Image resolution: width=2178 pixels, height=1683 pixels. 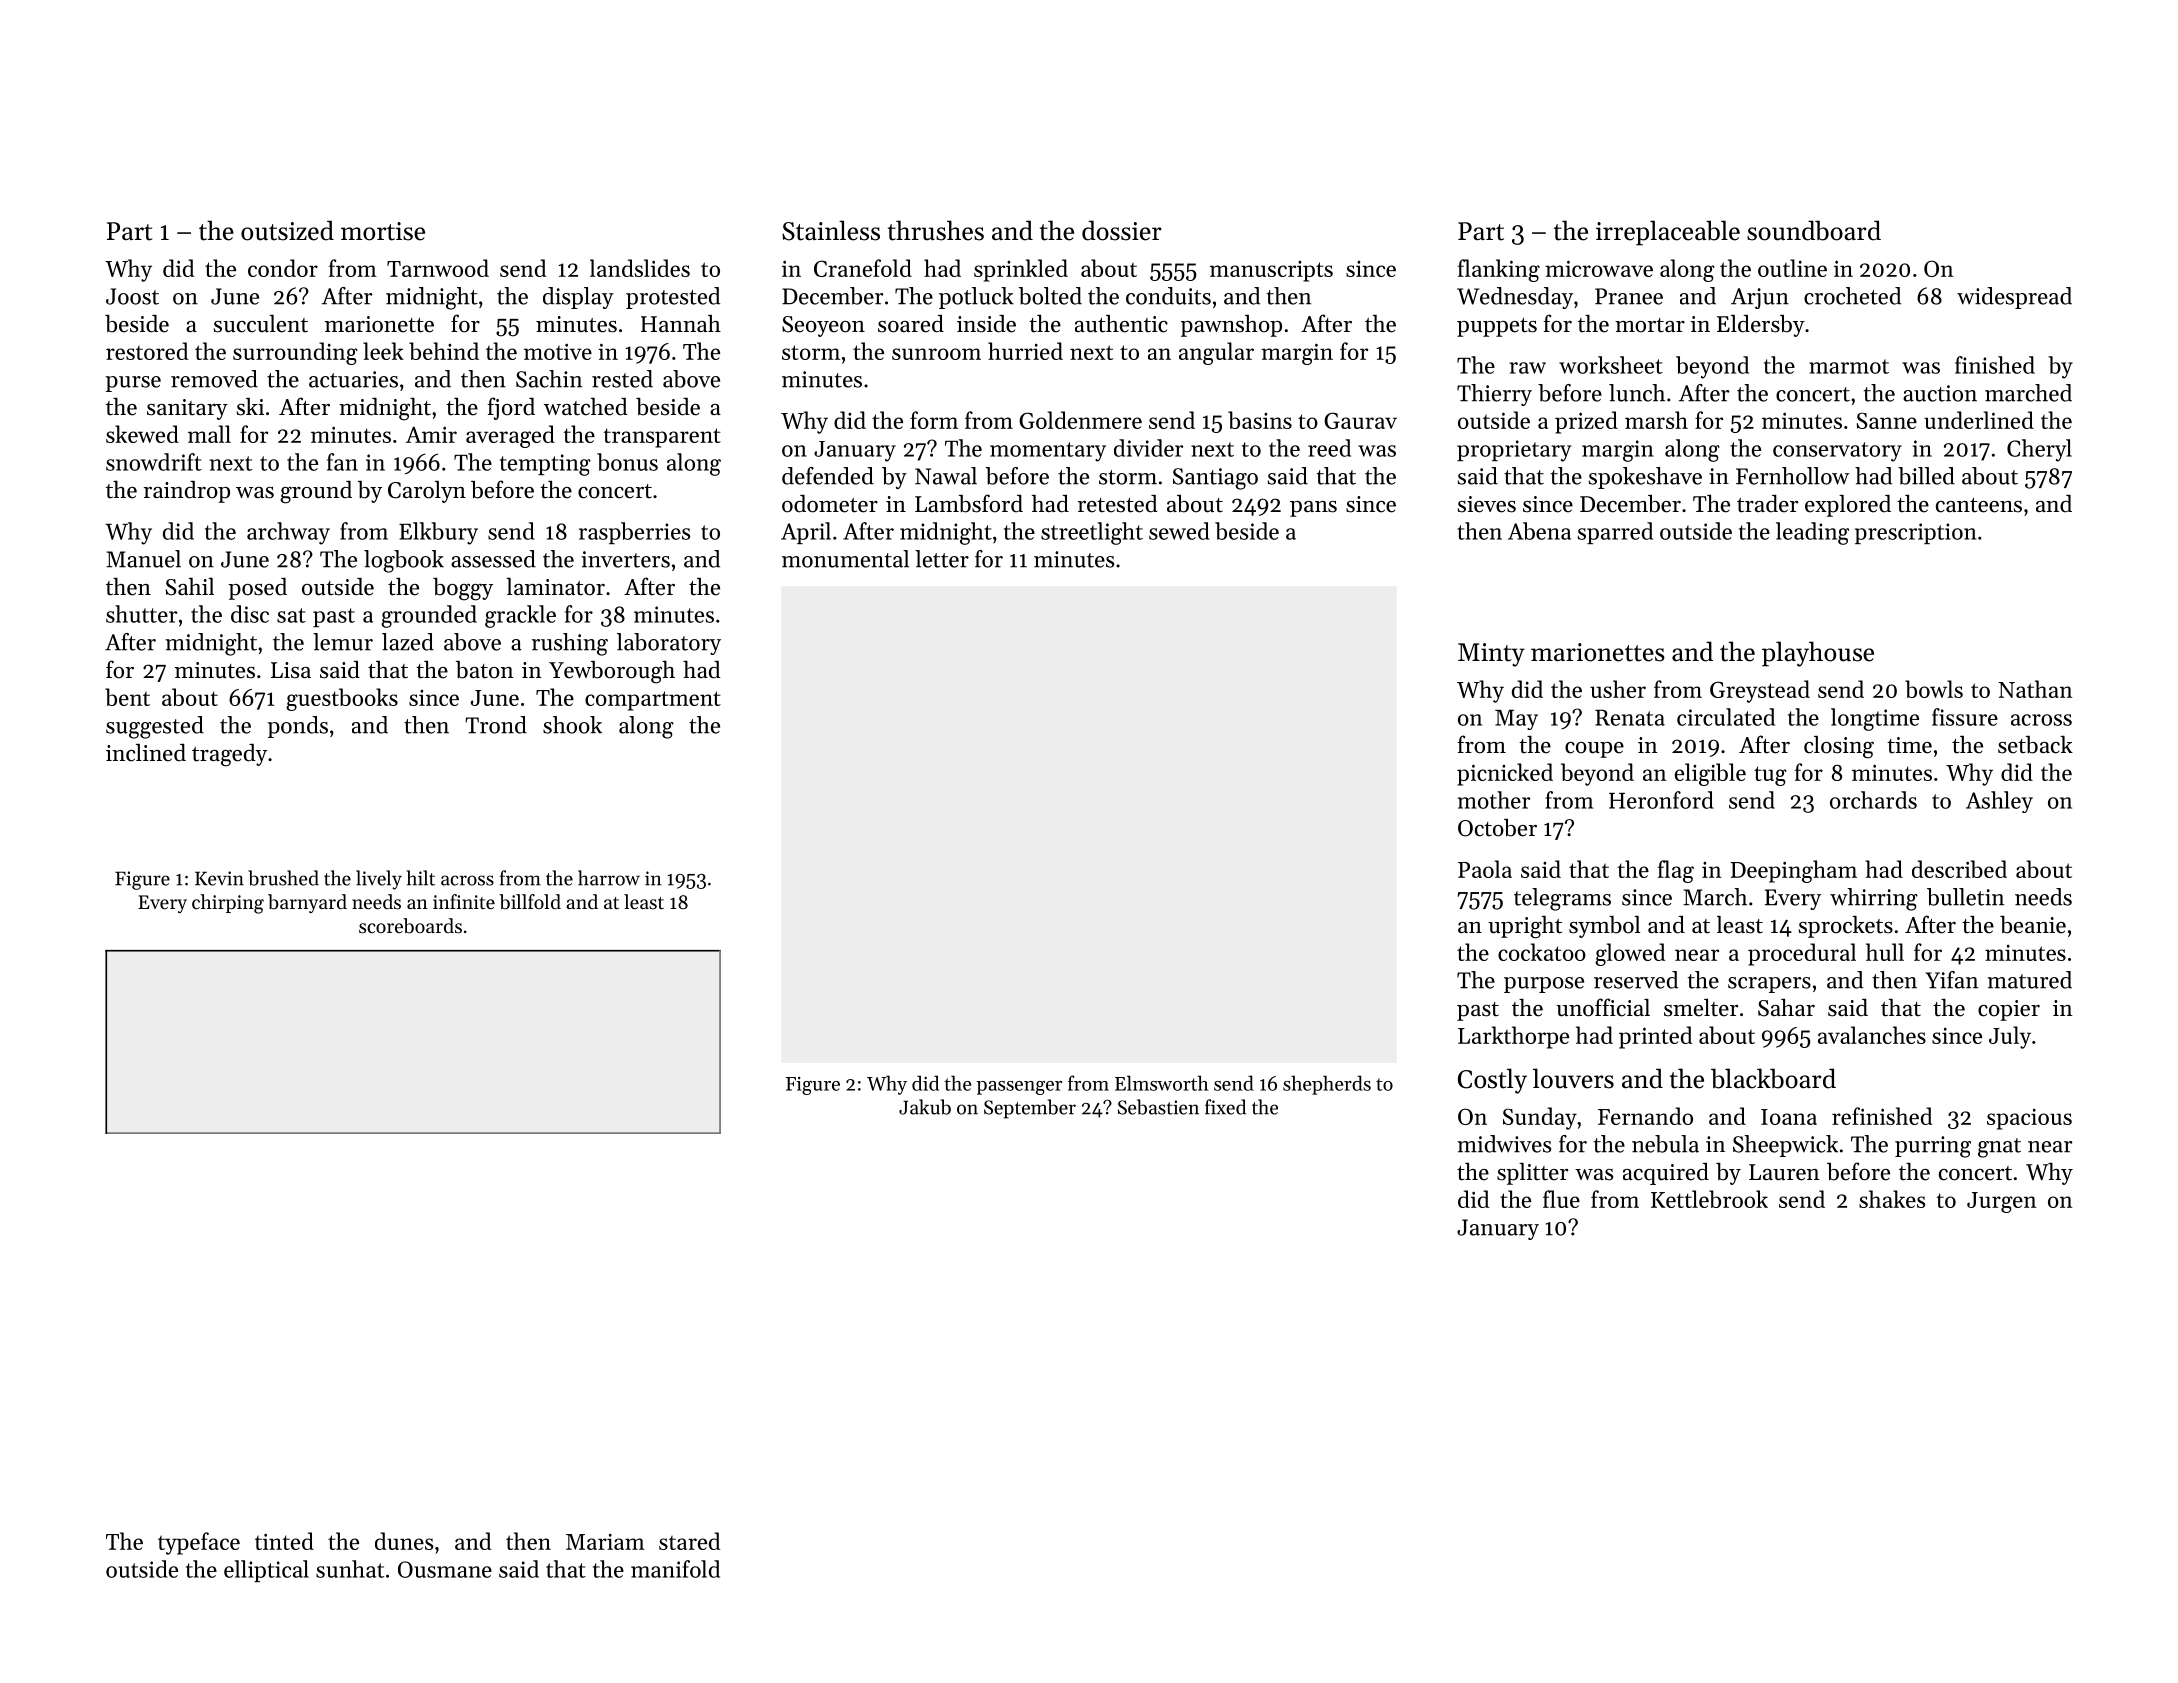 What do you see at coordinates (689, 1541) in the screenshot?
I see `stared` at bounding box center [689, 1541].
